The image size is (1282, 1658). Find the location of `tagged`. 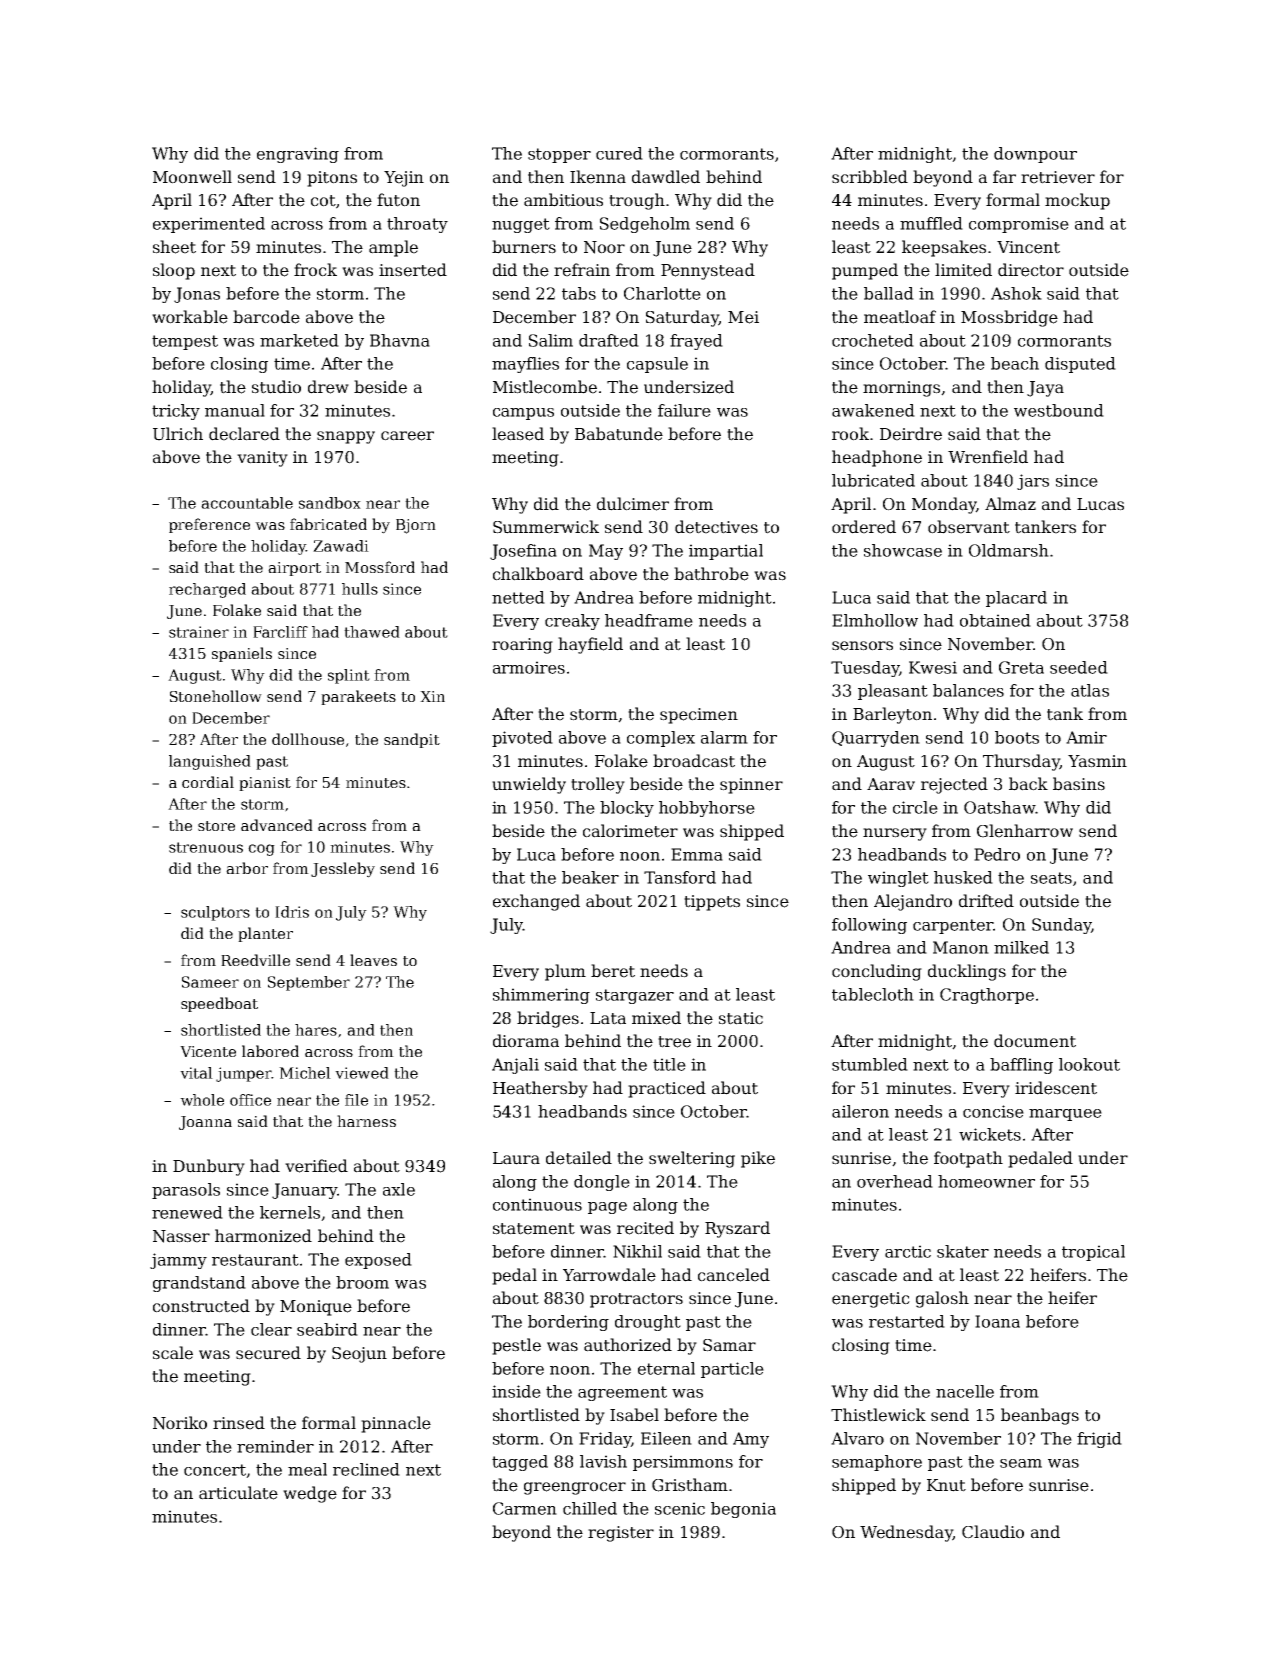

tagged is located at coordinates (520, 1463).
